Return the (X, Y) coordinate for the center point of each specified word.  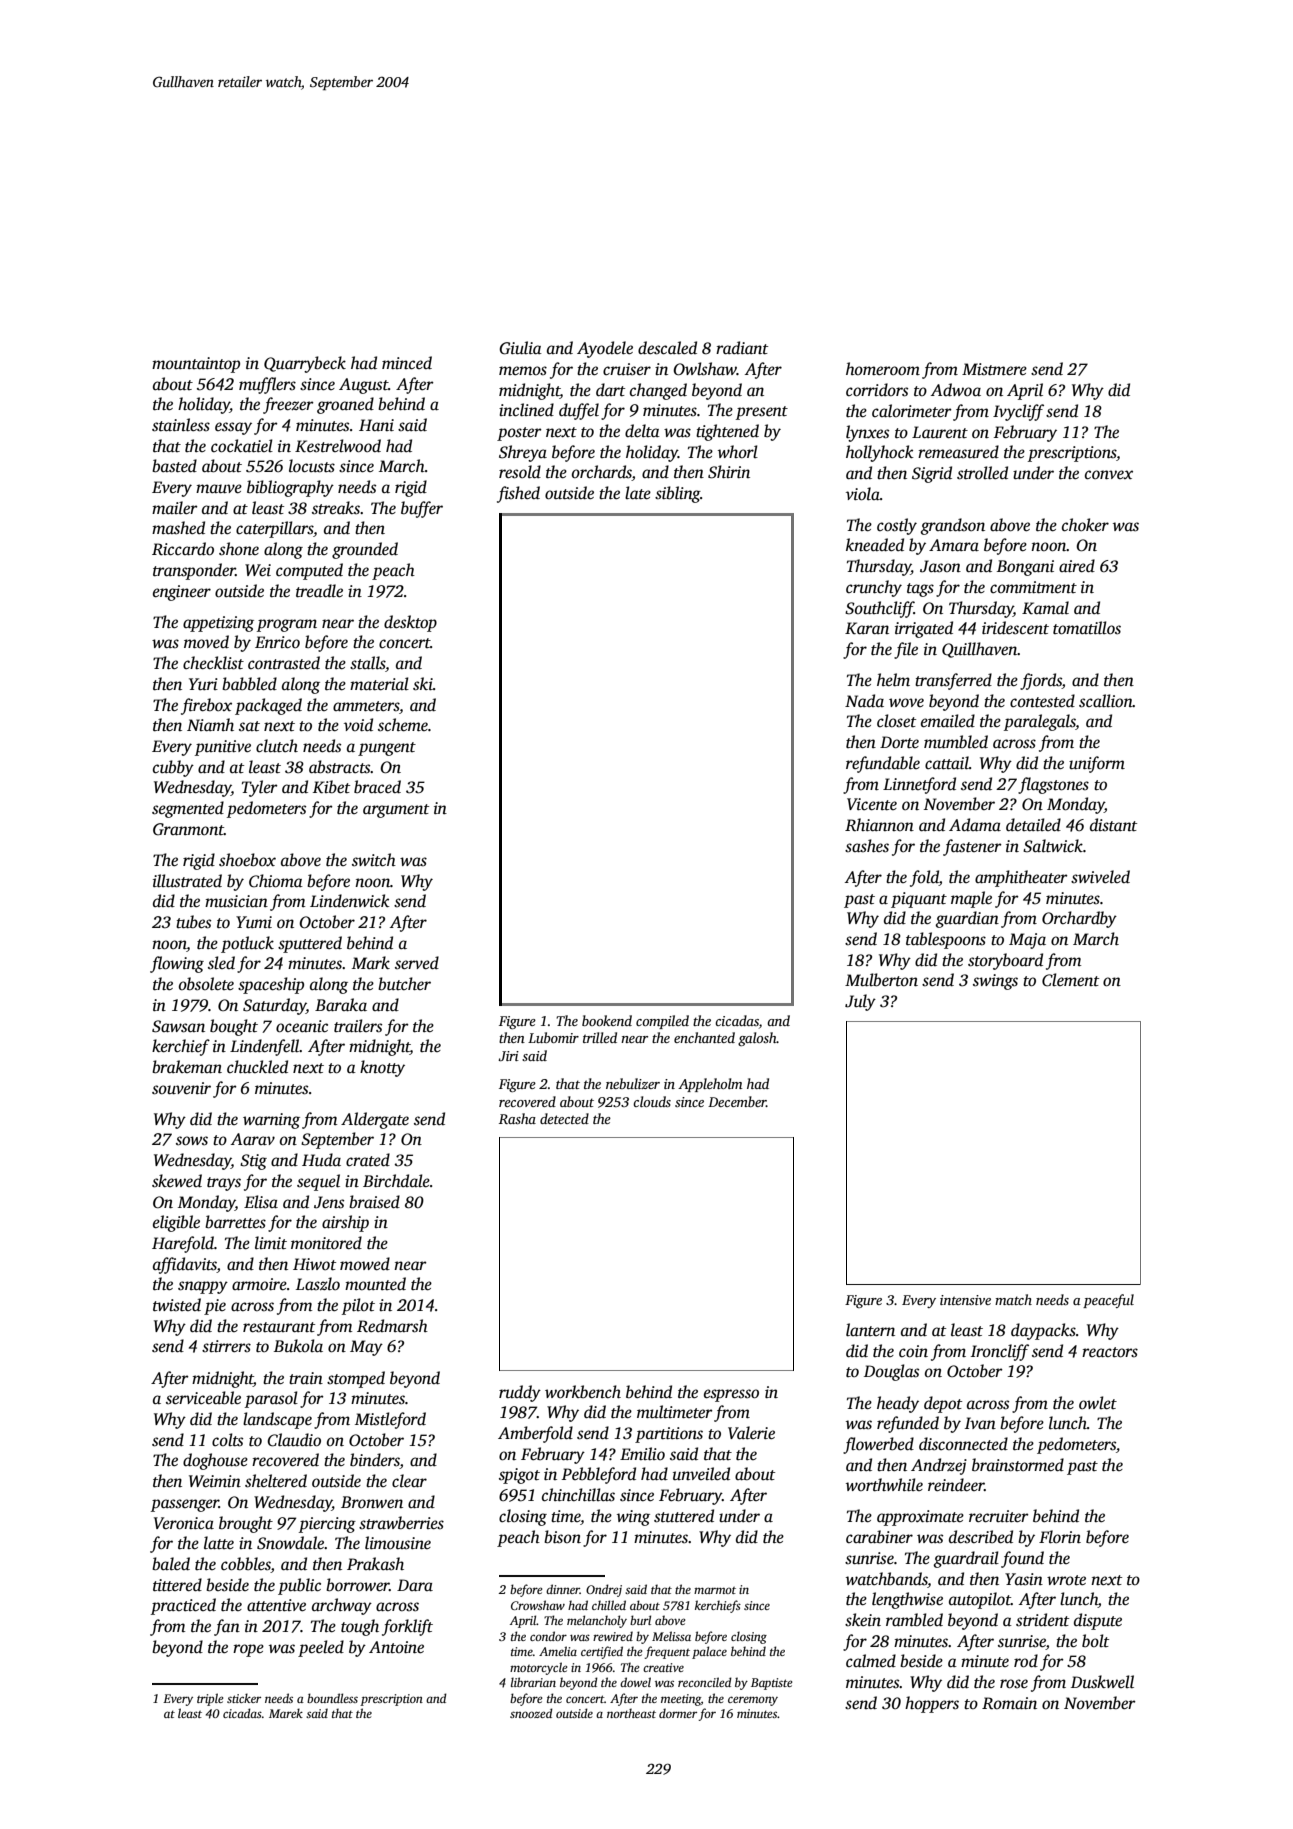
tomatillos (1087, 628)
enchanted (704, 1037)
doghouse (215, 1461)
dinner (563, 1589)
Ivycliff (1018, 412)
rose (1014, 1684)
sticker (244, 1698)
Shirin (729, 472)
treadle (319, 591)
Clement (1070, 980)
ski (423, 684)
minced (407, 363)
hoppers (932, 1704)
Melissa (671, 1636)
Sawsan (178, 1026)
